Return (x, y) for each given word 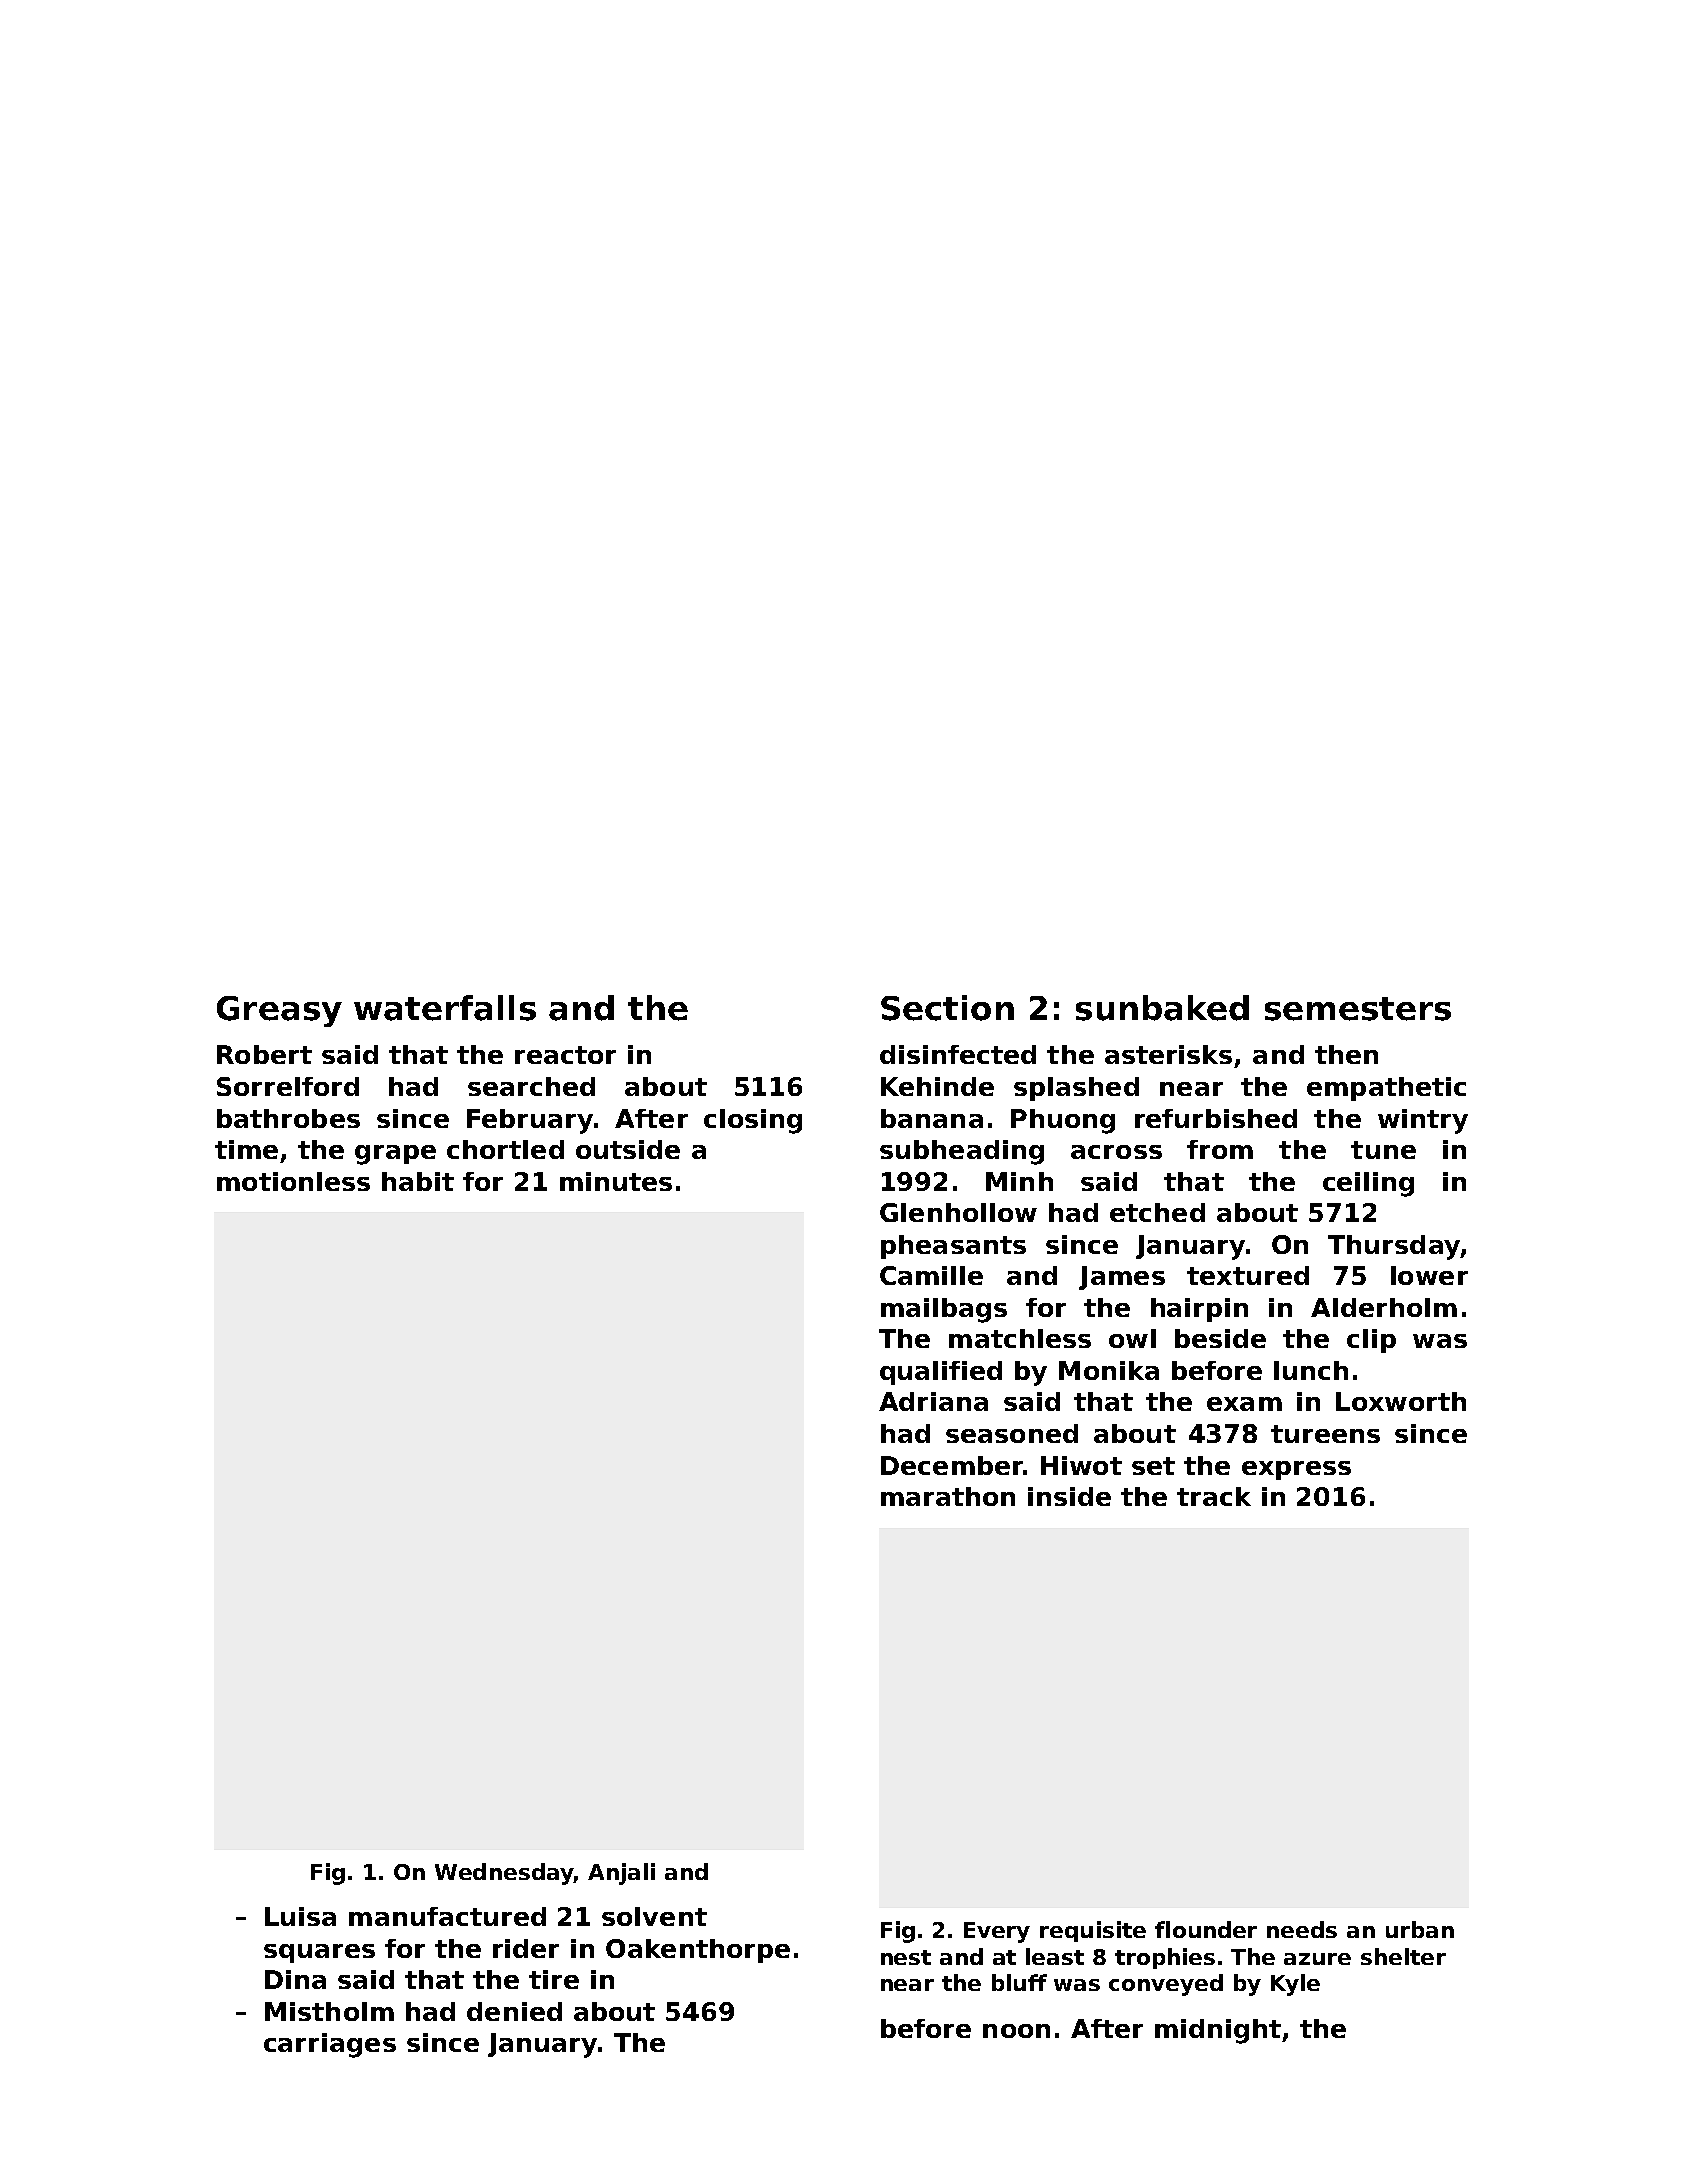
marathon (948, 1496)
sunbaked (1162, 1008)
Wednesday (504, 1874)
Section (947, 1008)
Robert (264, 1054)
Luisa (300, 1916)
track (1214, 1496)
